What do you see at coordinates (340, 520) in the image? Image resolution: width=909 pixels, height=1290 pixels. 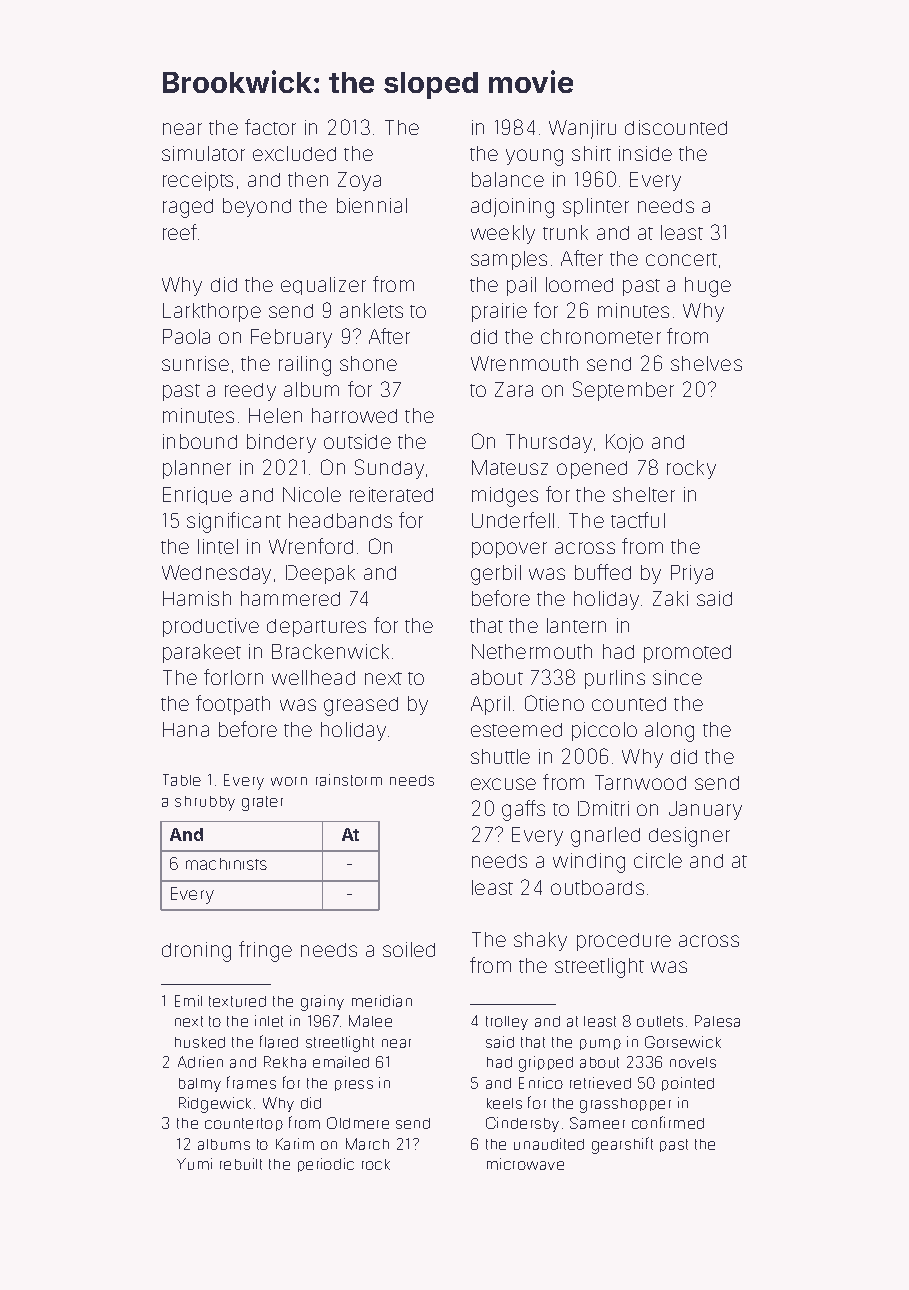 I see `headbands` at bounding box center [340, 520].
